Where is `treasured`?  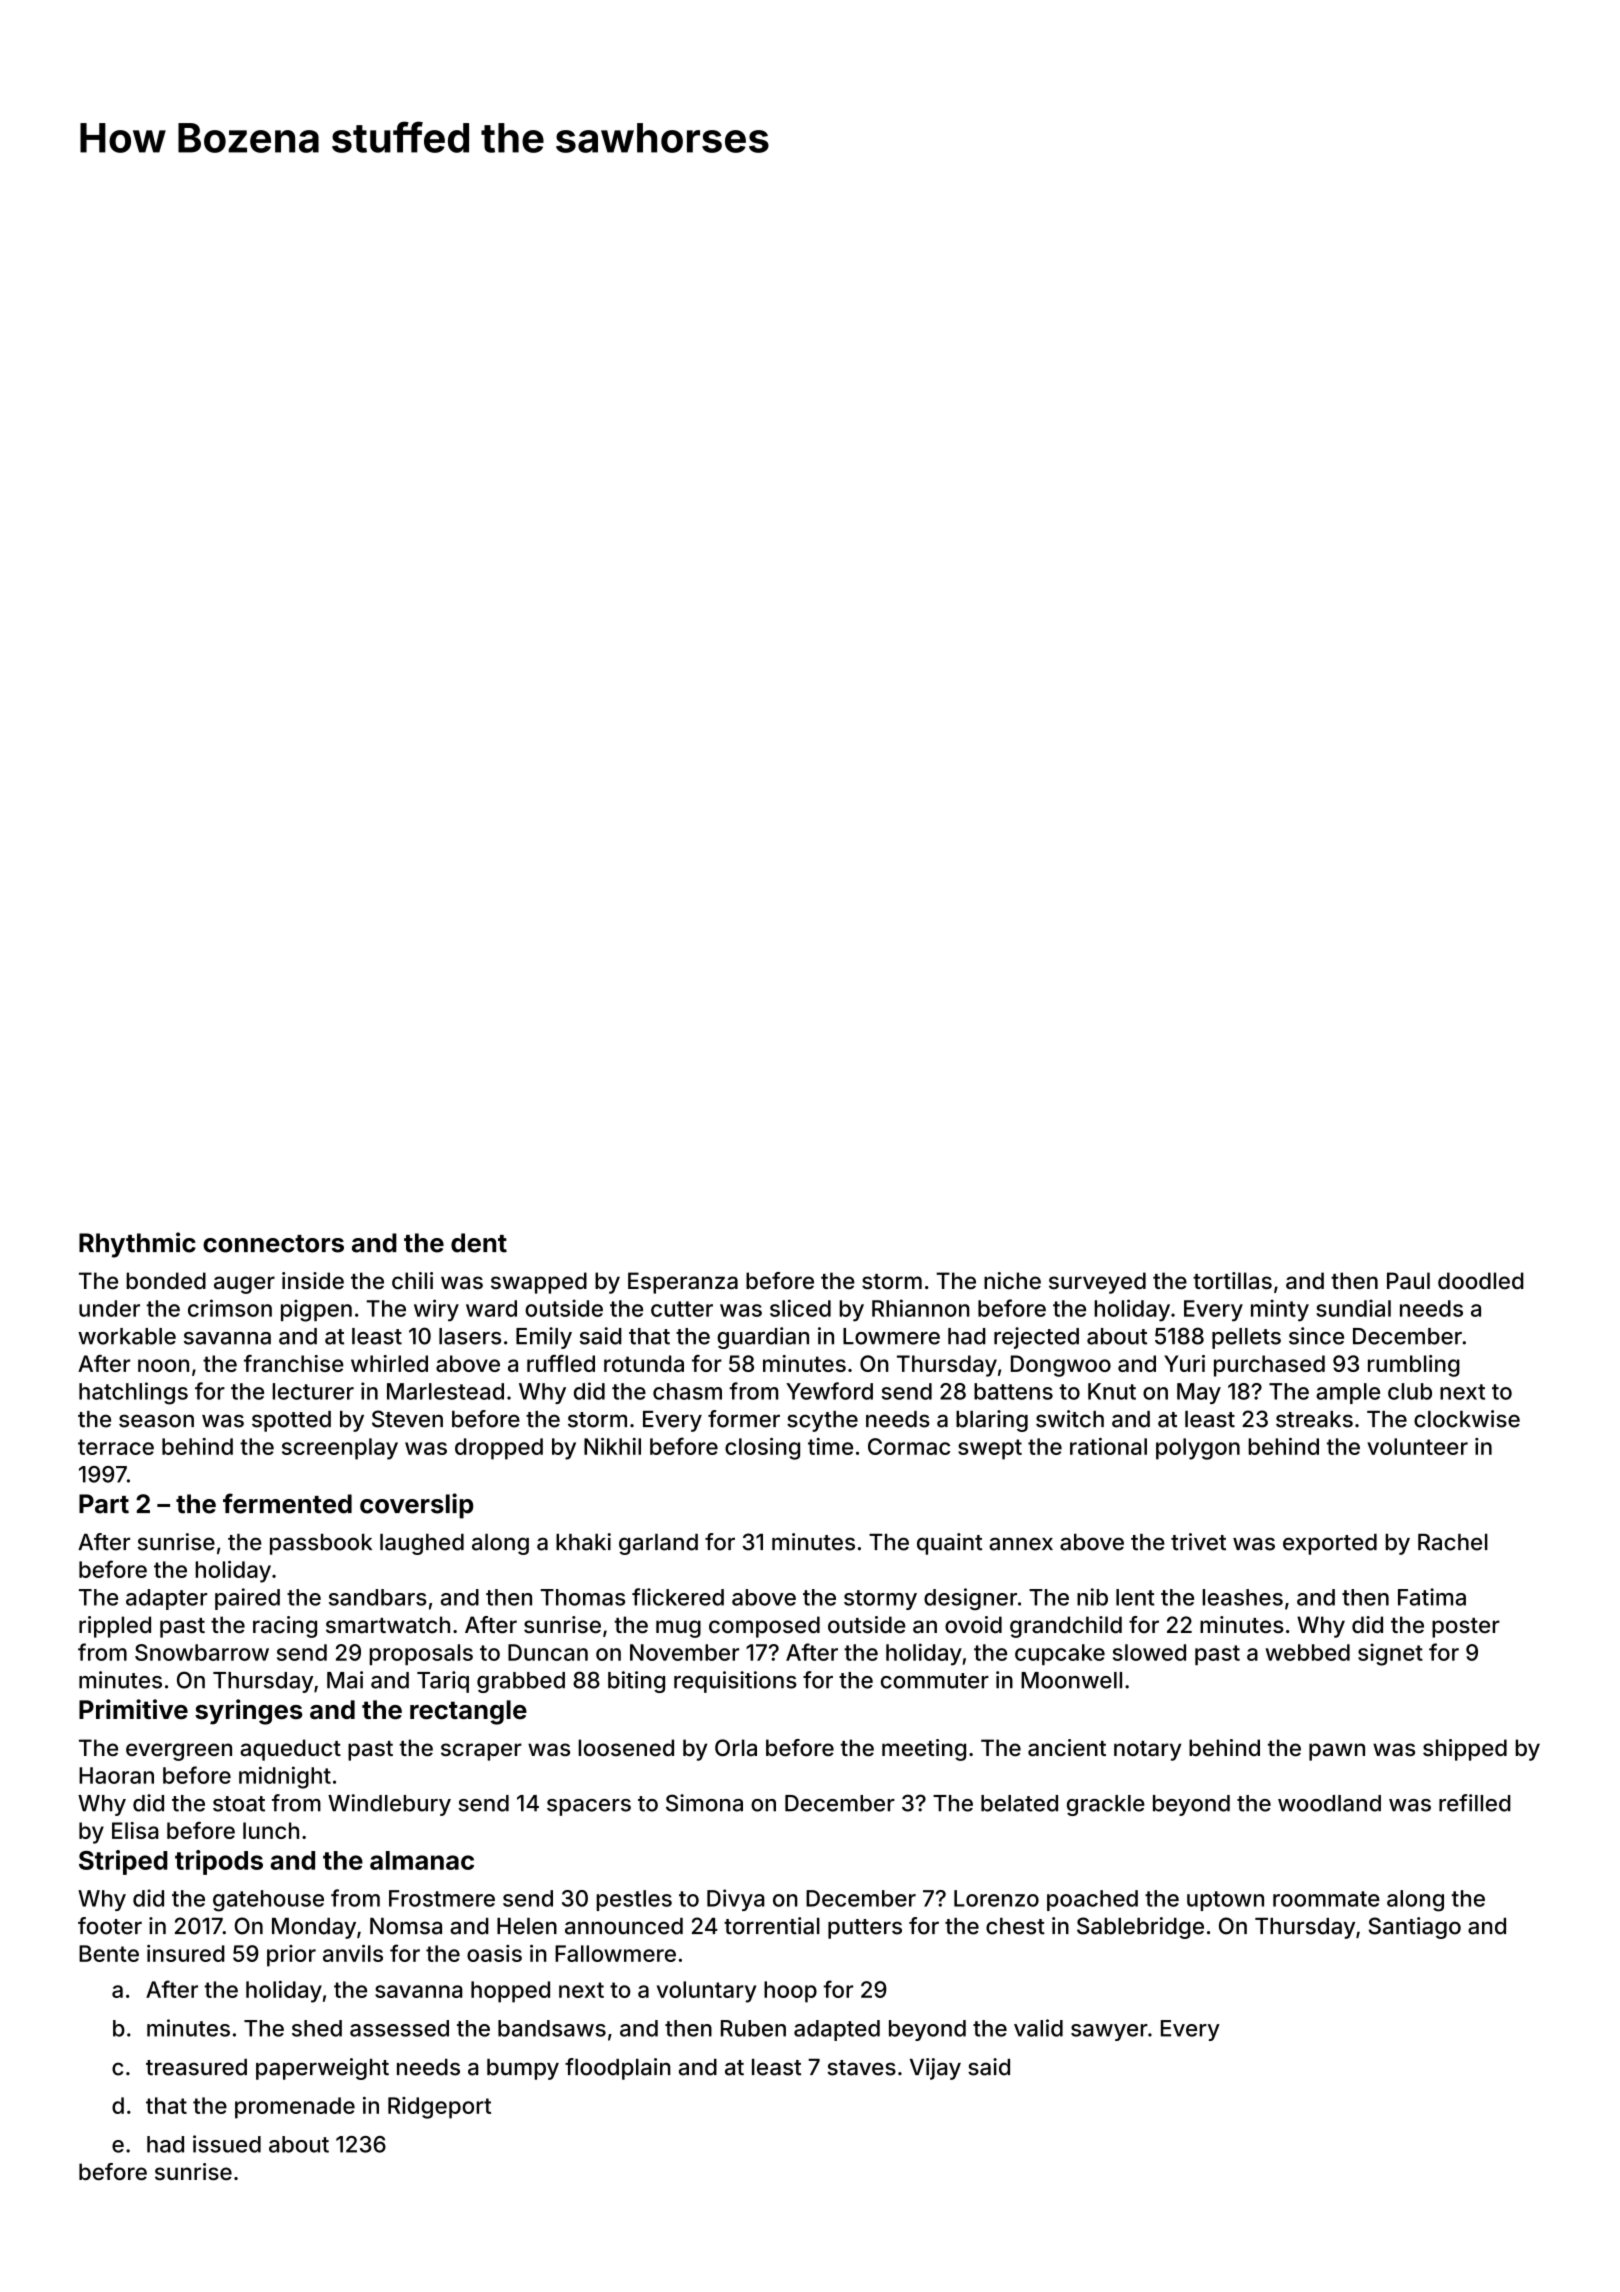
treasured is located at coordinates (196, 2067).
